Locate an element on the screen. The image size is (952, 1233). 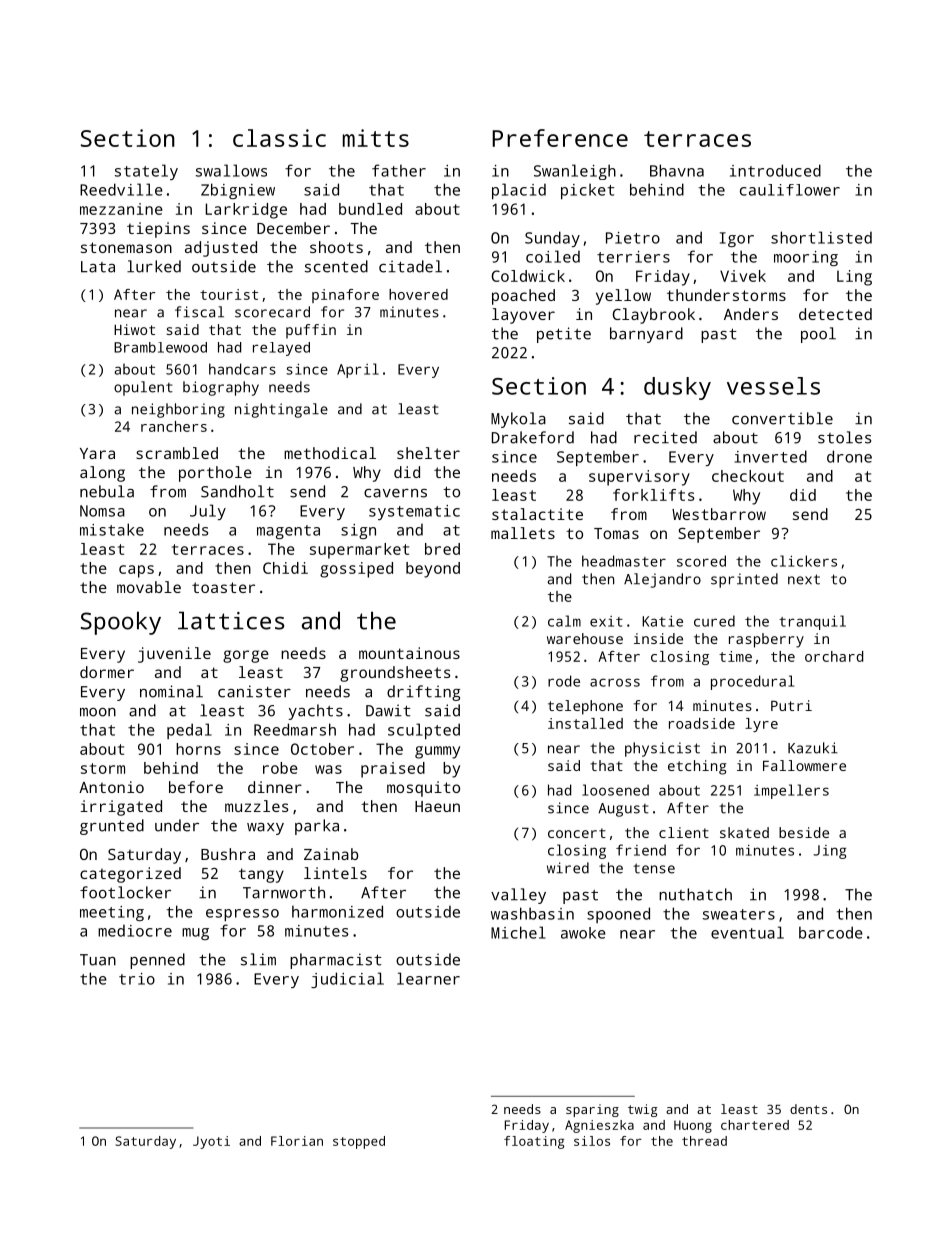
Jyoti is located at coordinates (211, 1142).
